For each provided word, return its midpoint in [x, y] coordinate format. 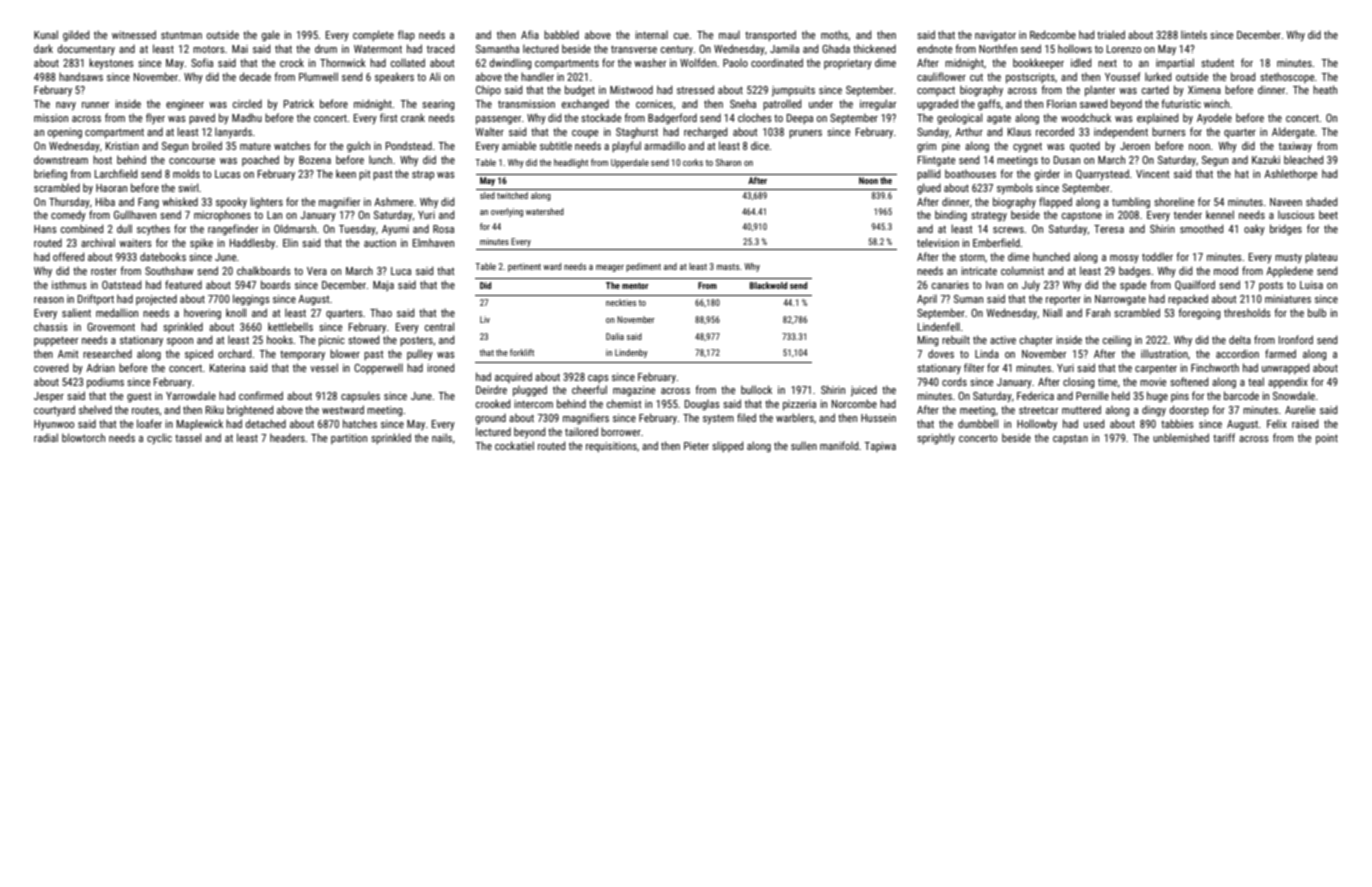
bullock [756, 389]
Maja [383, 286]
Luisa [1311, 285]
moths [834, 34]
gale [271, 35]
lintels [1194, 35]
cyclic [159, 438]
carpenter [1156, 369]
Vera [317, 271]
